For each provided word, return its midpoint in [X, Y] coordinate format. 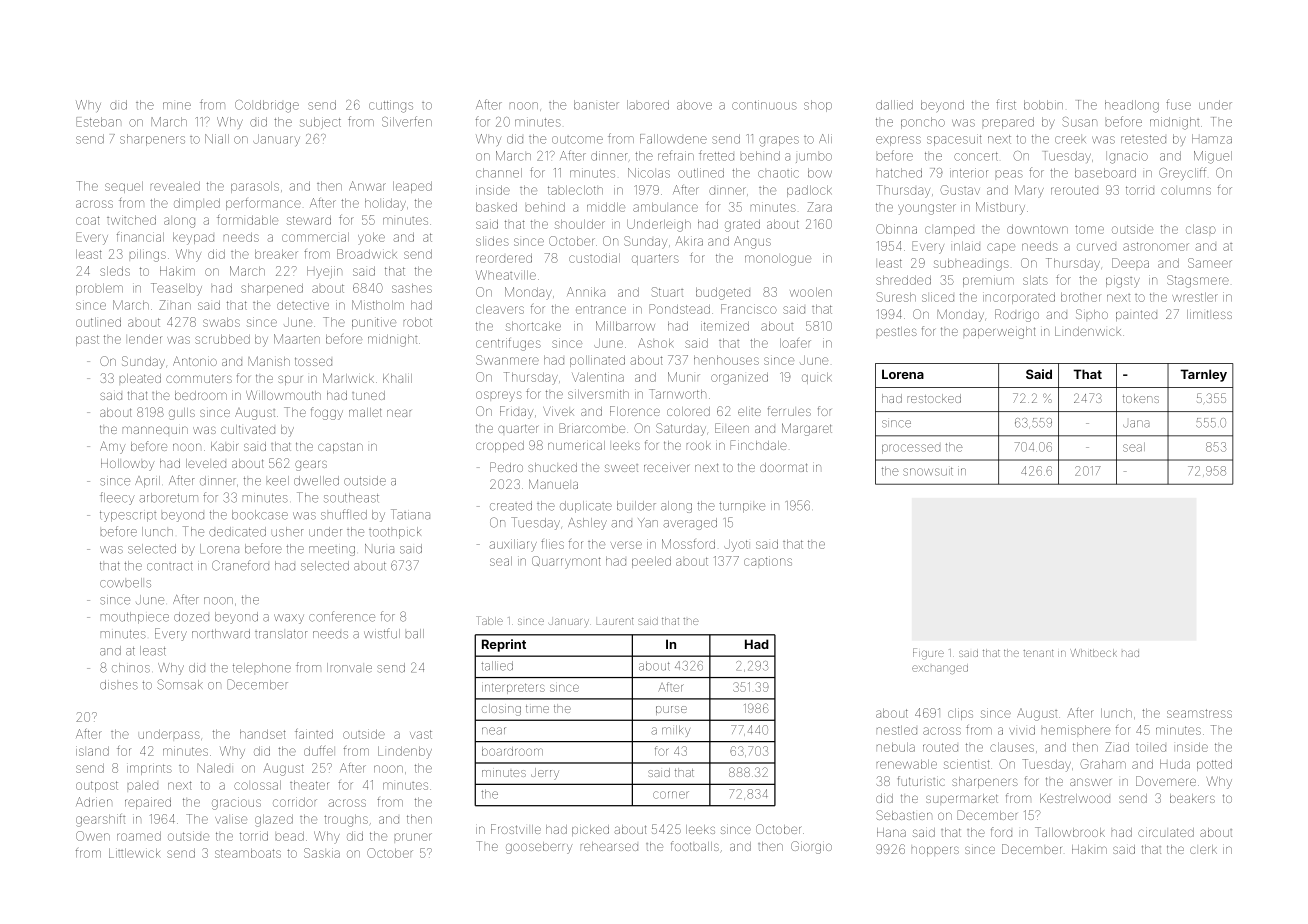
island [92, 751]
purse [671, 710]
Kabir [224, 446]
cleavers [500, 309]
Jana [1136, 424]
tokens [1141, 398]
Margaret [807, 429]
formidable [247, 220]
